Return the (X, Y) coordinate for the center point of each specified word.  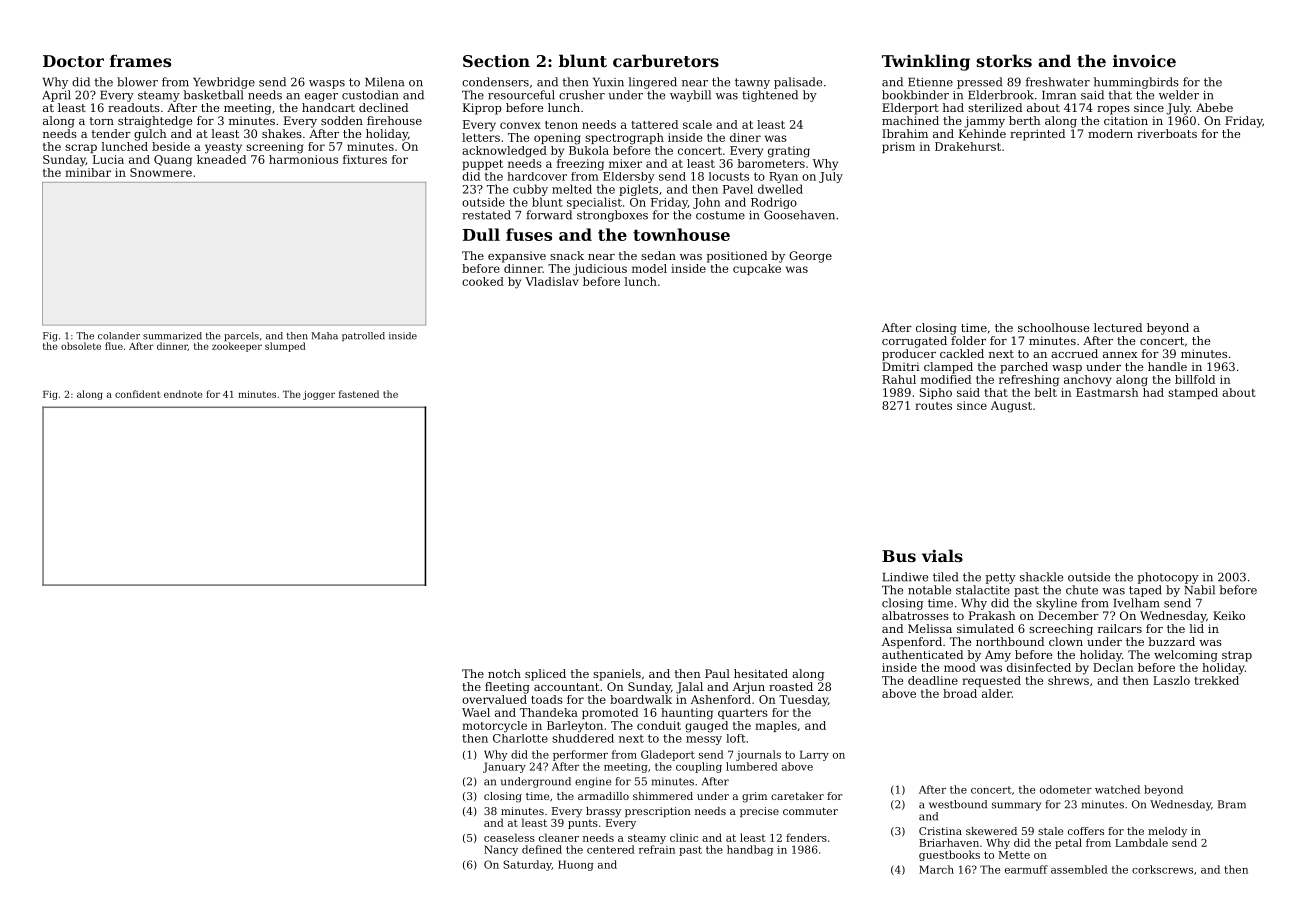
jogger (319, 395)
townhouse (681, 234)
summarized (172, 336)
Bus (899, 556)
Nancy (501, 850)
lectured (1118, 327)
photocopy (1168, 578)
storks (1004, 60)
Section (496, 61)
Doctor (73, 61)
